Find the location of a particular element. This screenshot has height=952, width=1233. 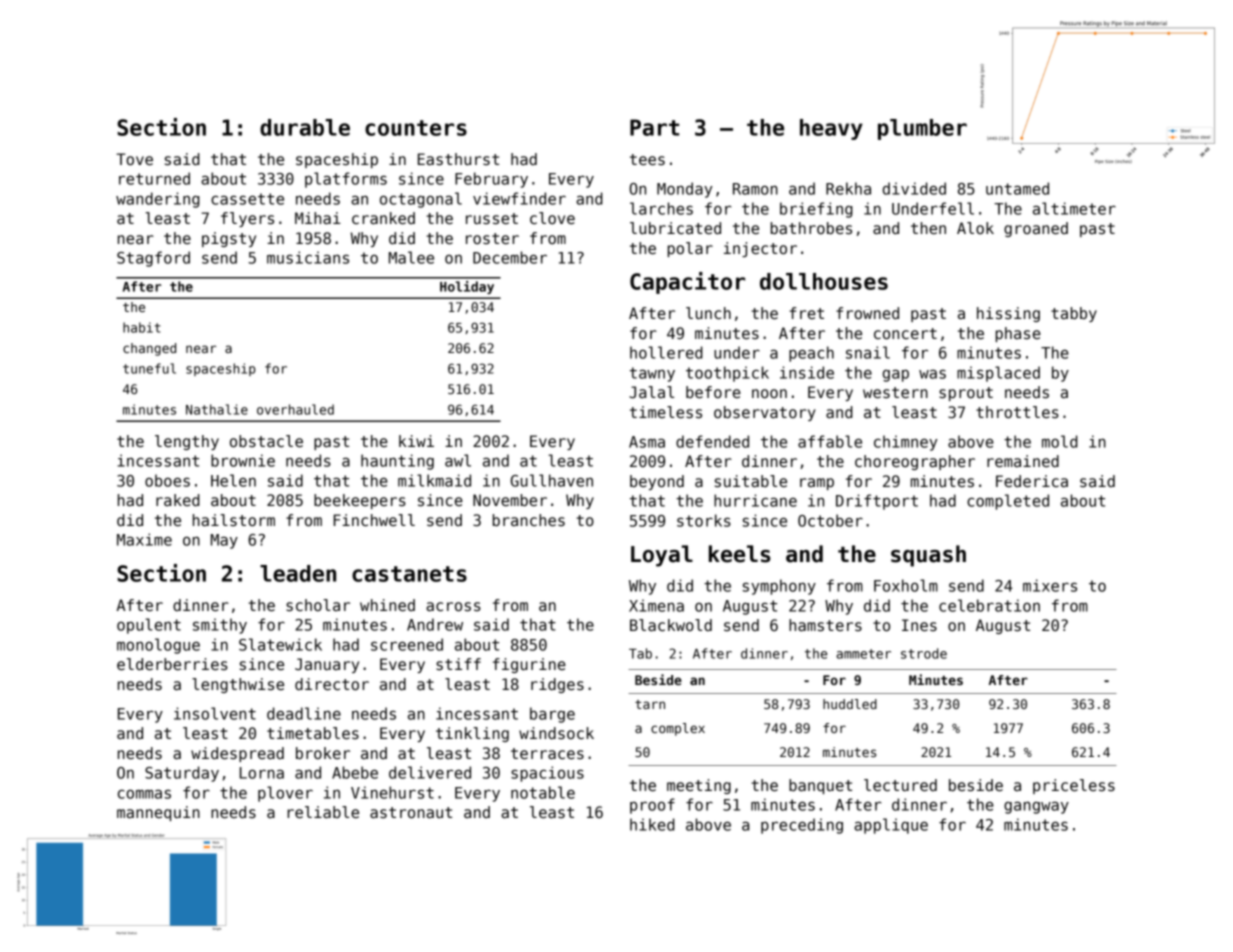

oboes is located at coordinates (167, 480).
